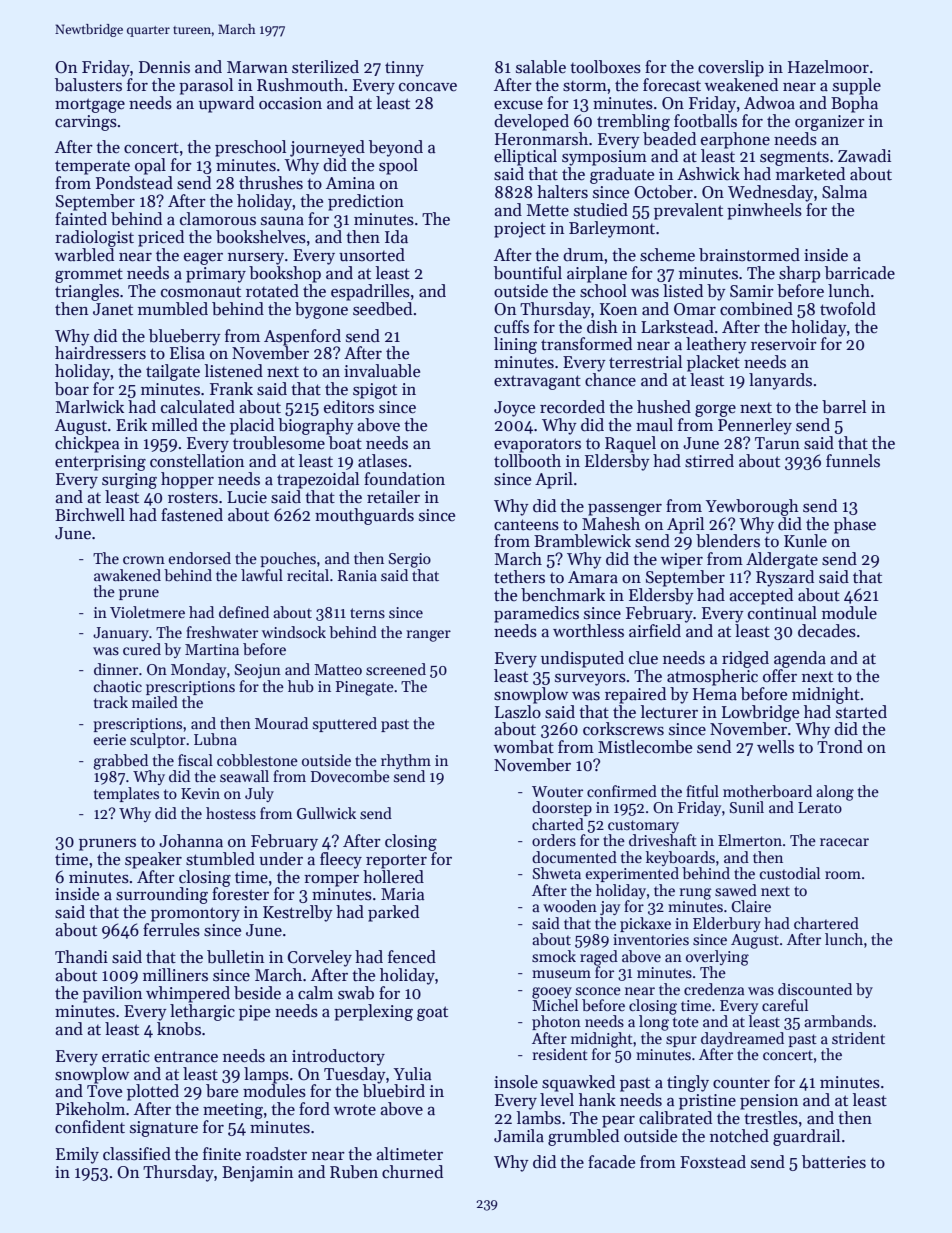 The width and height of the screenshot is (952, 1233). I want to click on Dennis, so click(164, 67).
